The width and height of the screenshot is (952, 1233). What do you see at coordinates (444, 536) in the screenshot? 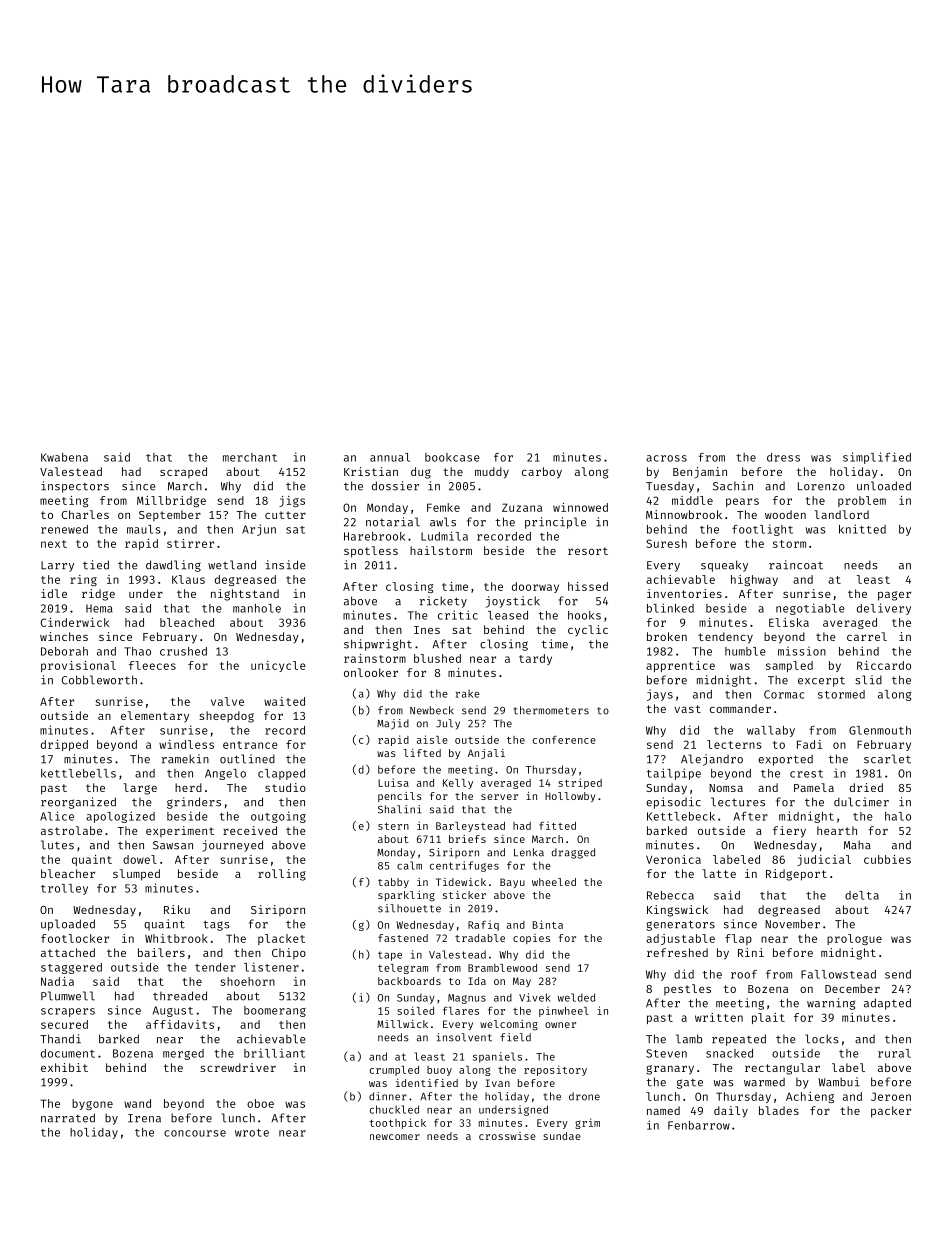
I see `Ludmila` at bounding box center [444, 536].
